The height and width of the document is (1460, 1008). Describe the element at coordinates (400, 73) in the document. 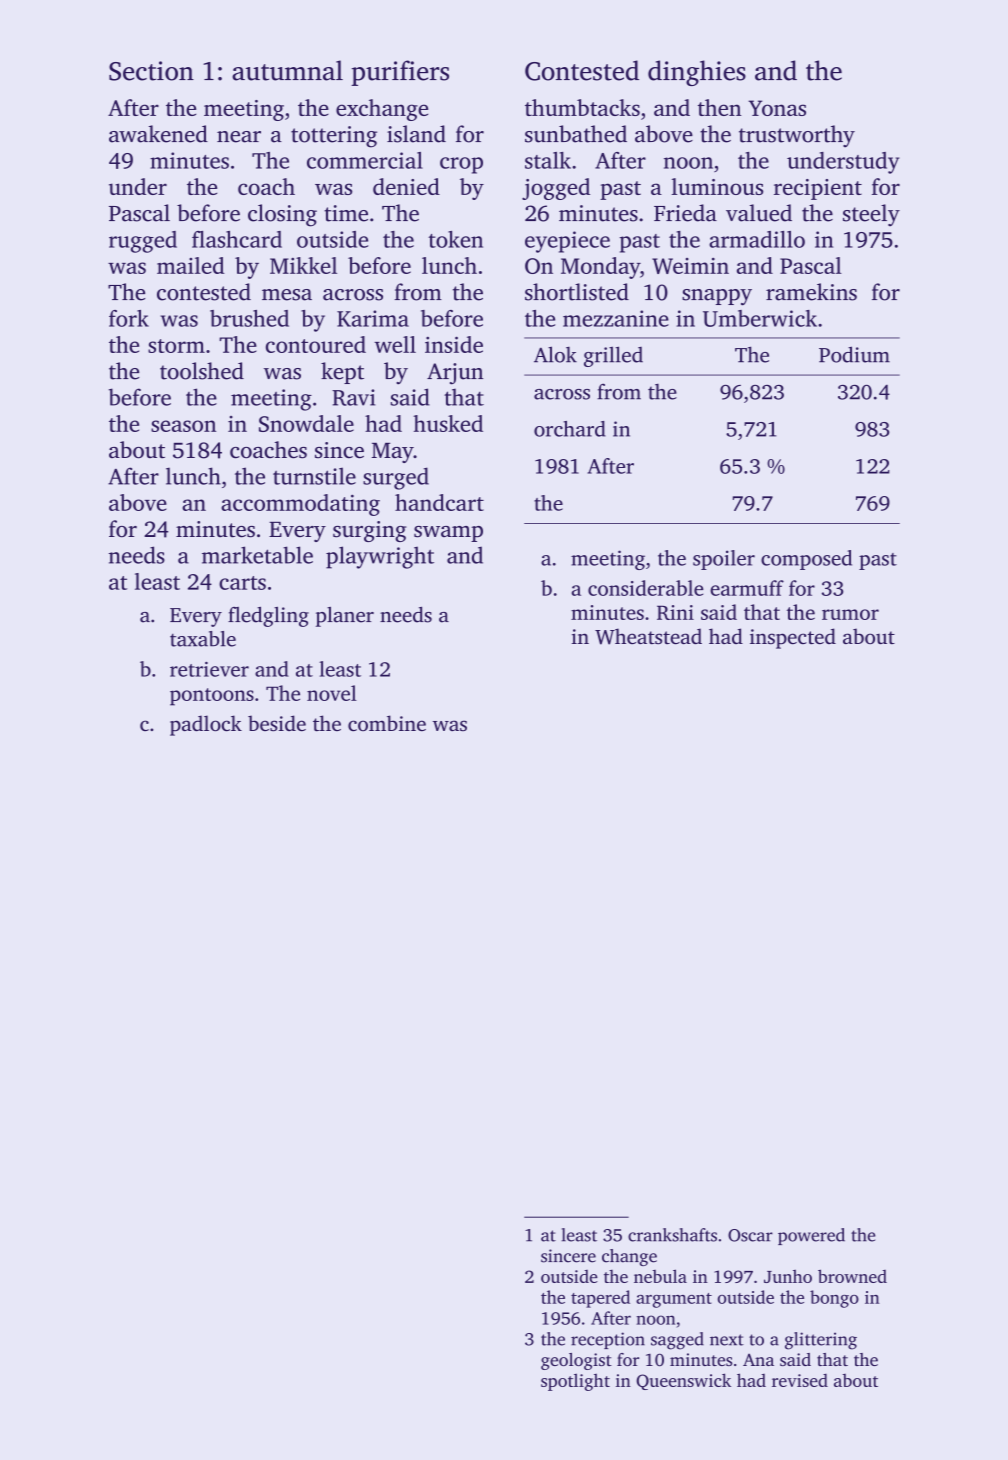

I see `purifiers` at that location.
